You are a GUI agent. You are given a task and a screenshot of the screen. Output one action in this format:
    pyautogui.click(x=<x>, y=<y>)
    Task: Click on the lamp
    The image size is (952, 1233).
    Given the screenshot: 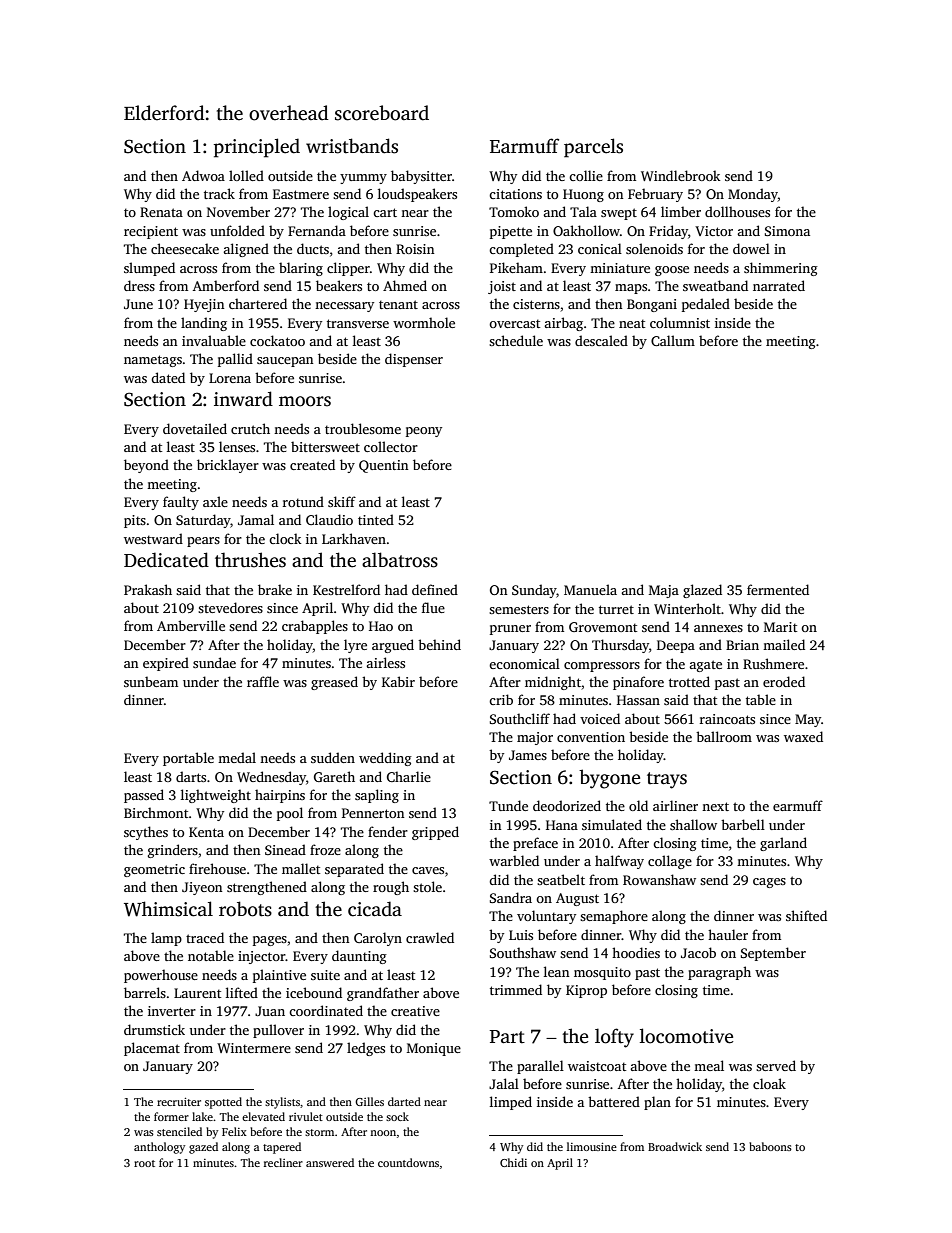 What is the action you would take?
    pyautogui.click(x=166, y=939)
